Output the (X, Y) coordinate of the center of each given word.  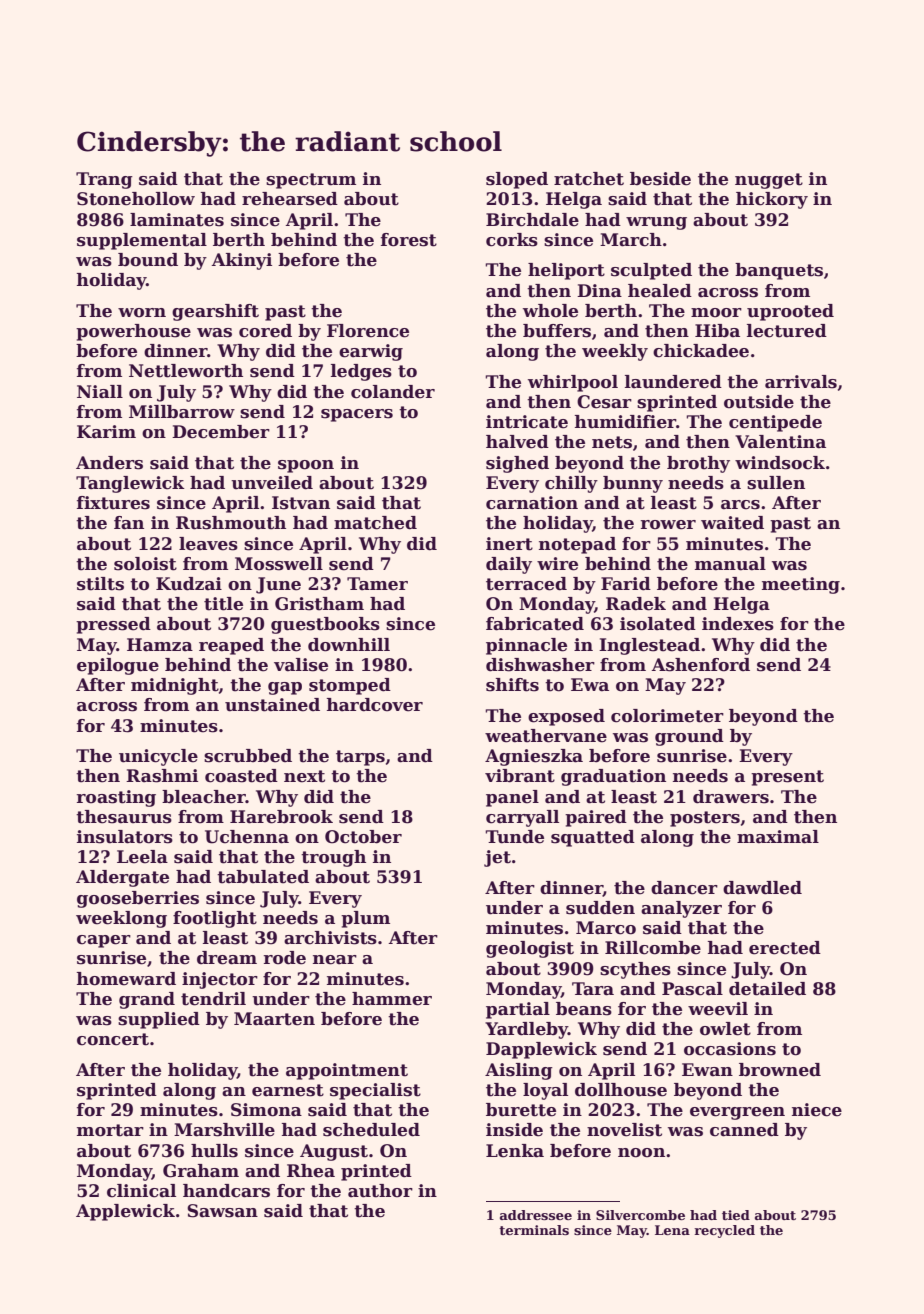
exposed (566, 717)
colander (393, 392)
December (221, 432)
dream (227, 958)
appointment (347, 1071)
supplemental (142, 241)
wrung (656, 223)
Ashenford (701, 665)
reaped (231, 646)
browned (780, 1070)
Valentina (780, 442)
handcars (226, 1191)
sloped (517, 180)
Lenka (515, 1151)
